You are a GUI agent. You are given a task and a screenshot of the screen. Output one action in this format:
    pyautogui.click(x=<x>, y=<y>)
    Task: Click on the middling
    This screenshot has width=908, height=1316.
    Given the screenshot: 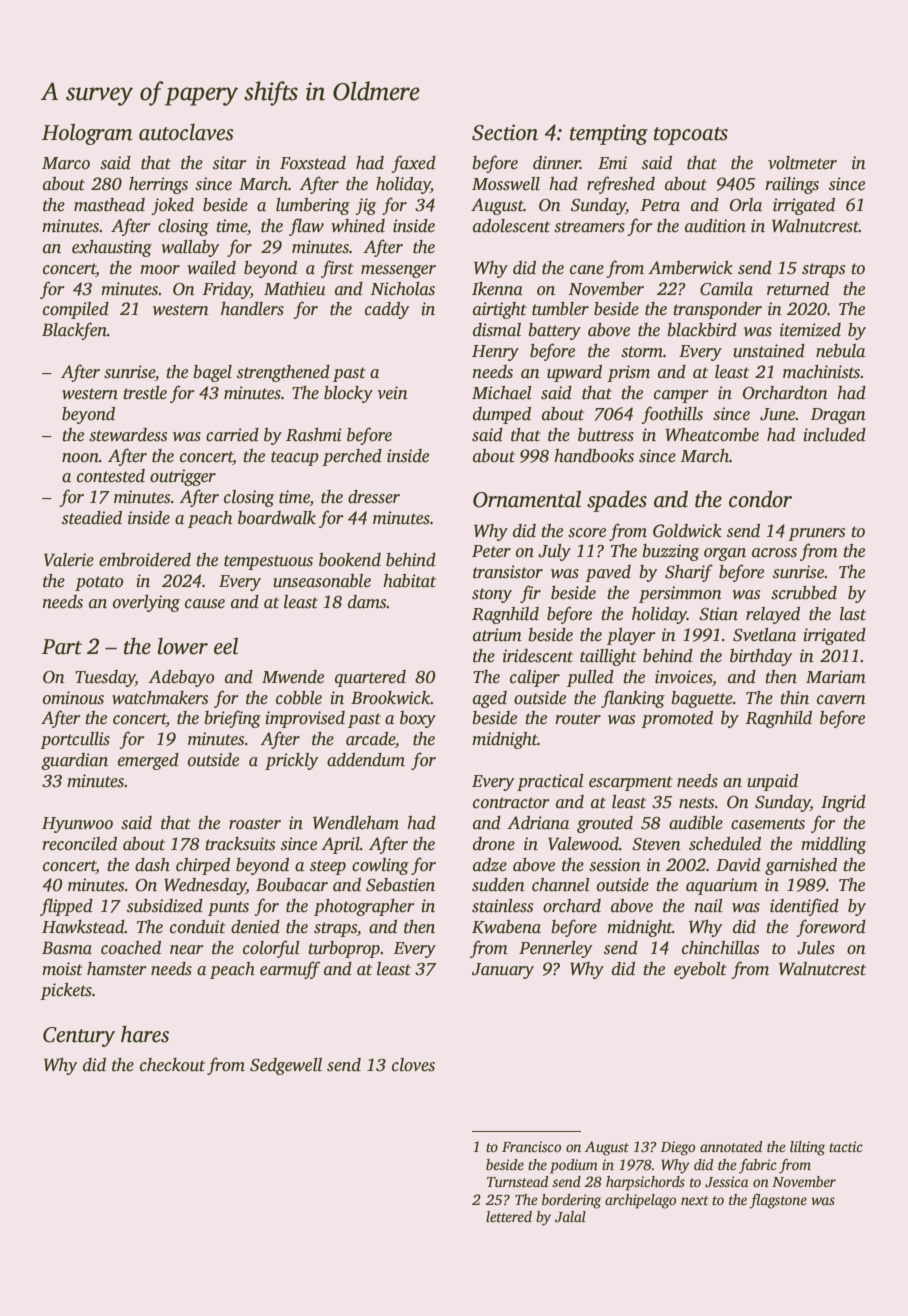 What is the action you would take?
    pyautogui.click(x=833, y=845)
